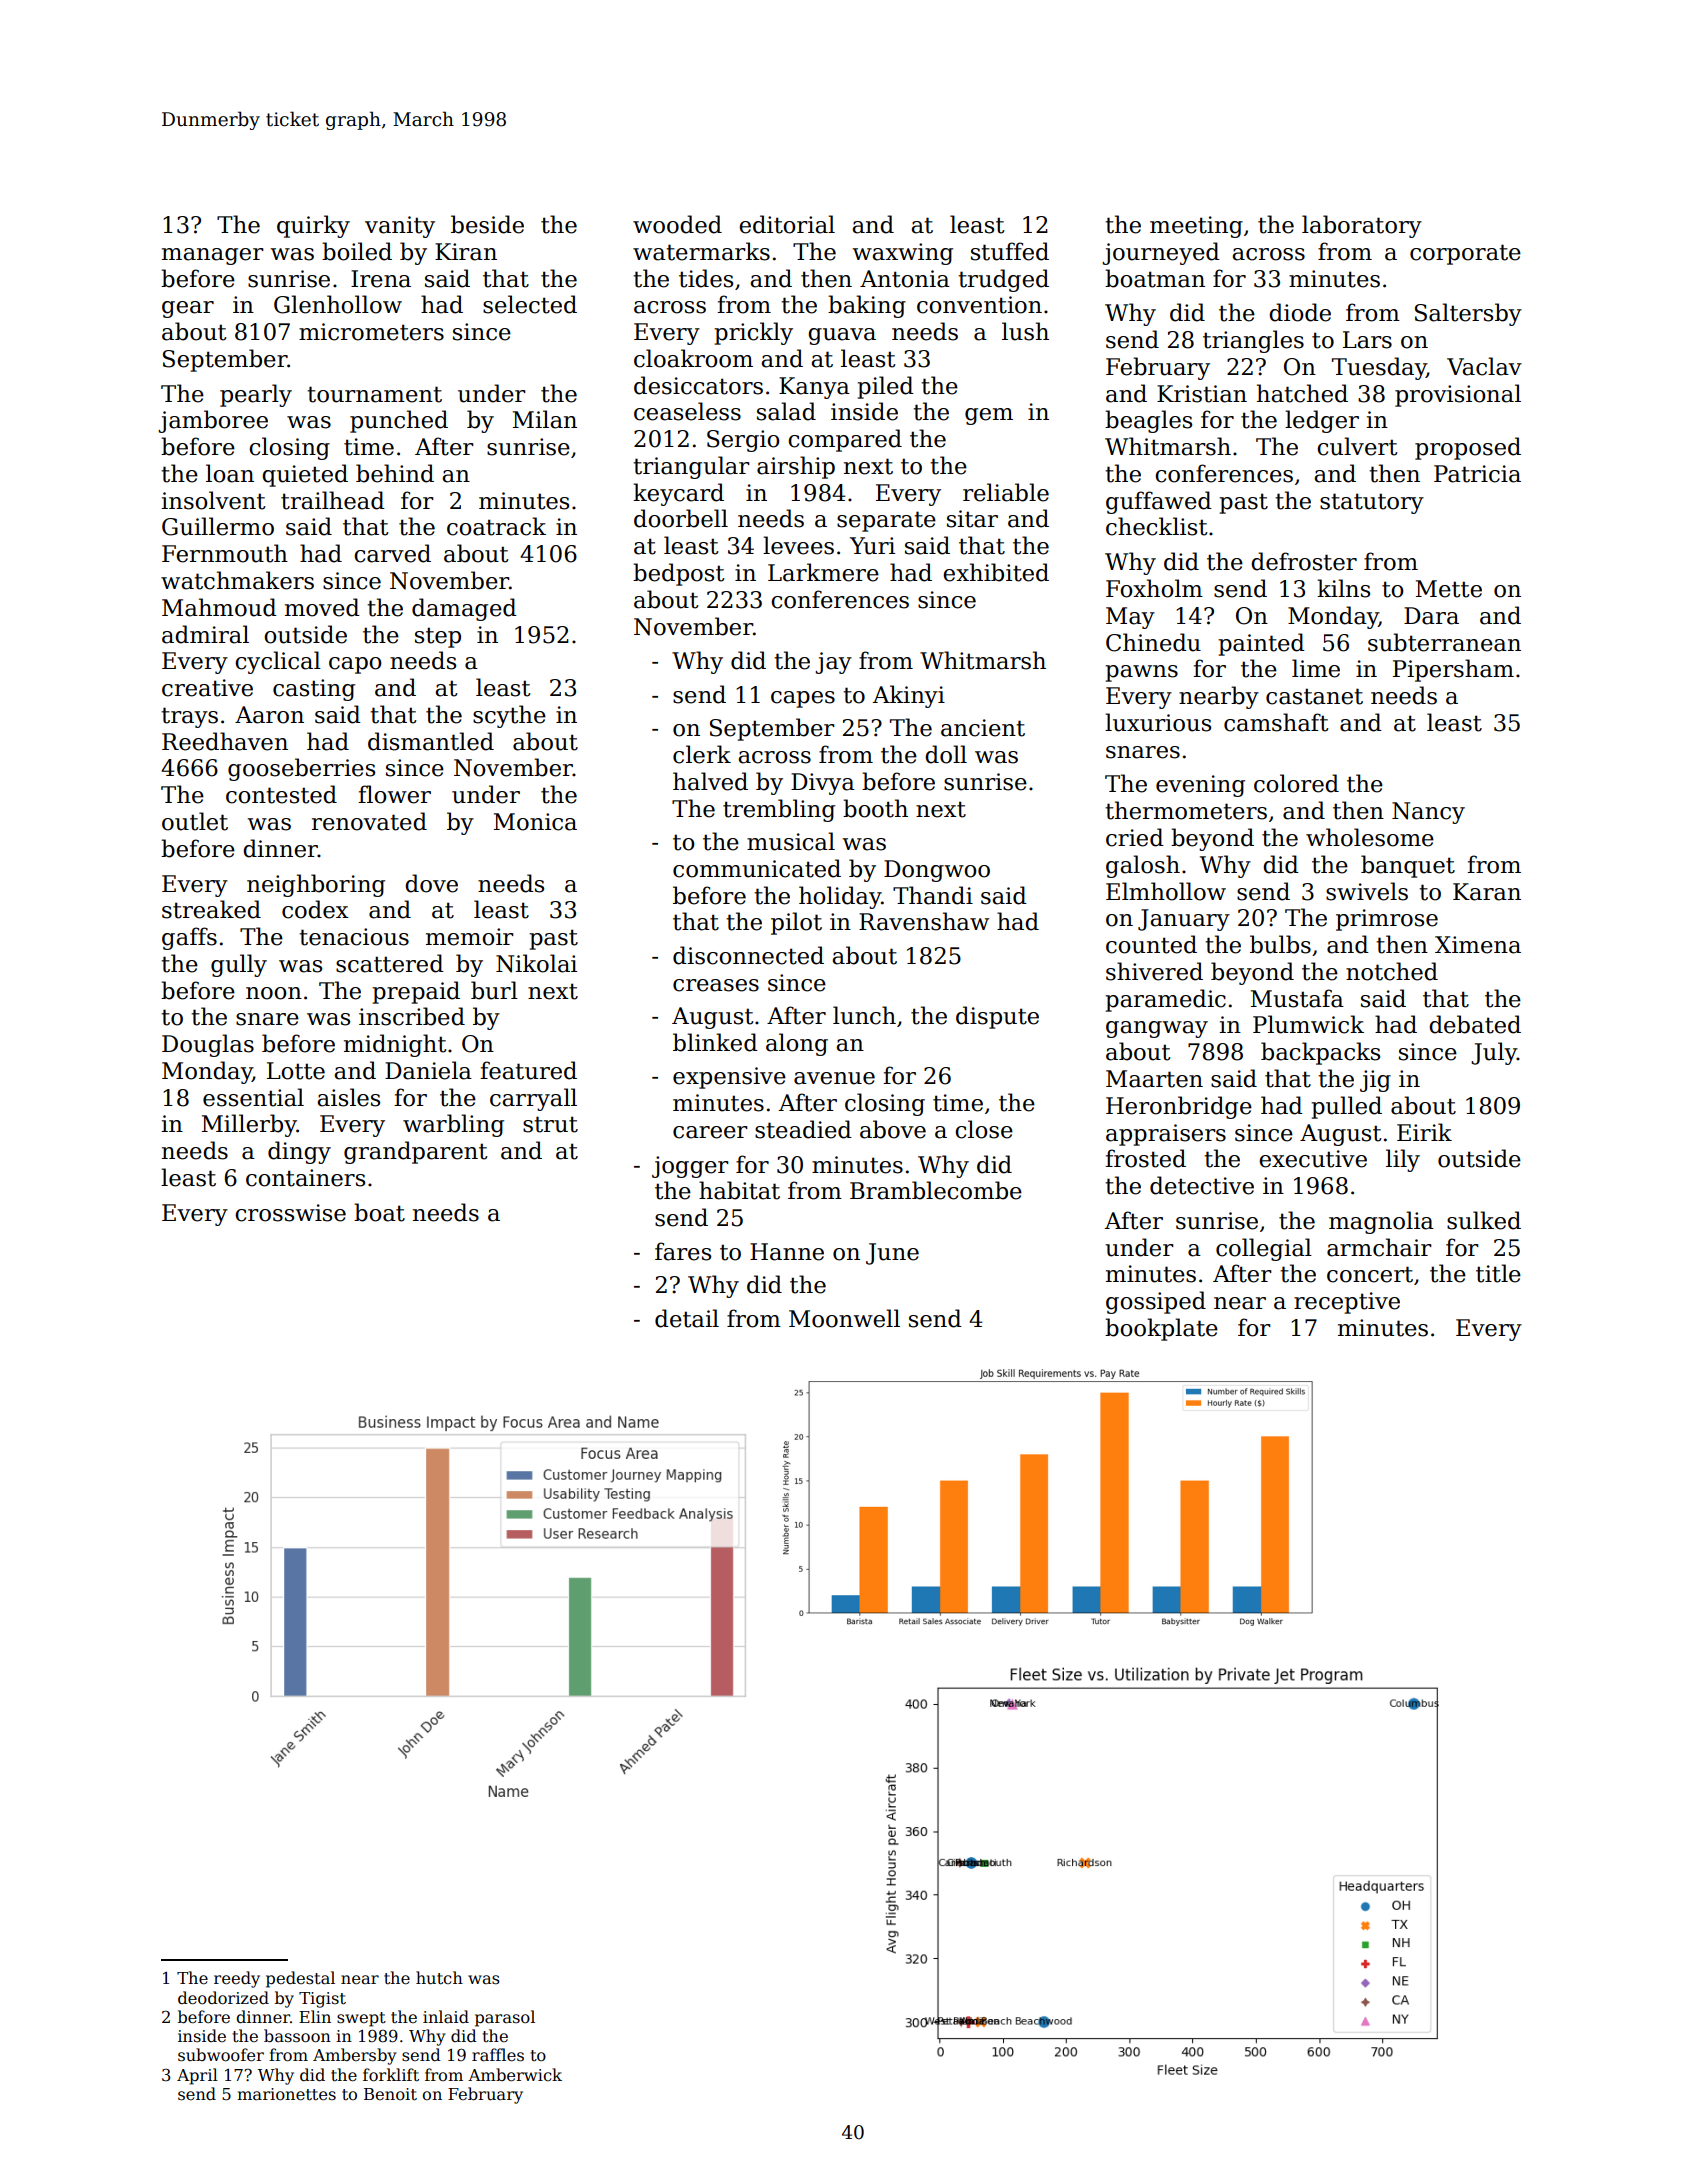 This image has height=2178, width=1683. What do you see at coordinates (286, 2094) in the image?
I see `marionettes` at bounding box center [286, 2094].
